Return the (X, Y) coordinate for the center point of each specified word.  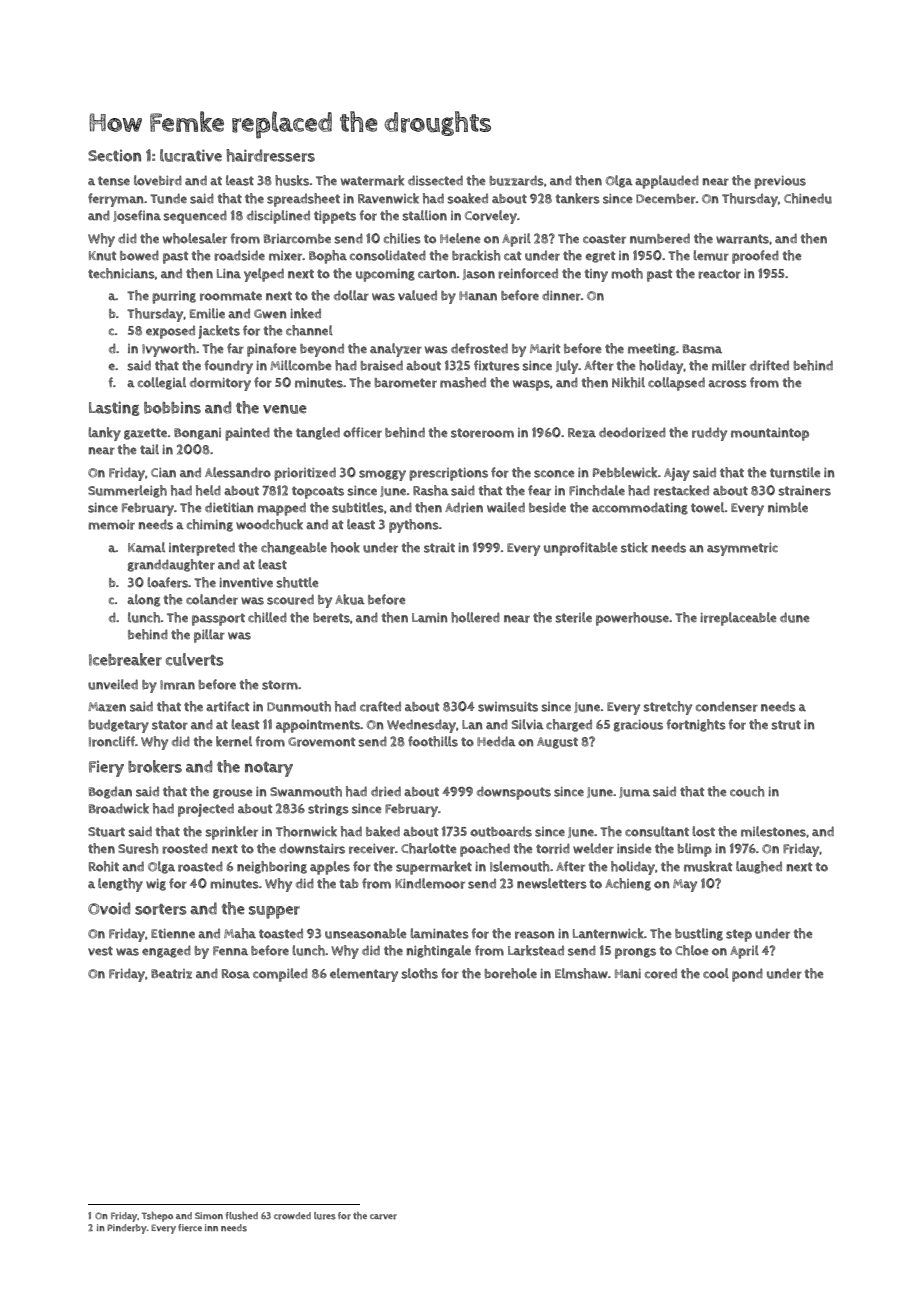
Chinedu (808, 198)
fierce (190, 1228)
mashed (463, 382)
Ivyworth (168, 350)
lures (325, 1216)
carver (383, 1217)
